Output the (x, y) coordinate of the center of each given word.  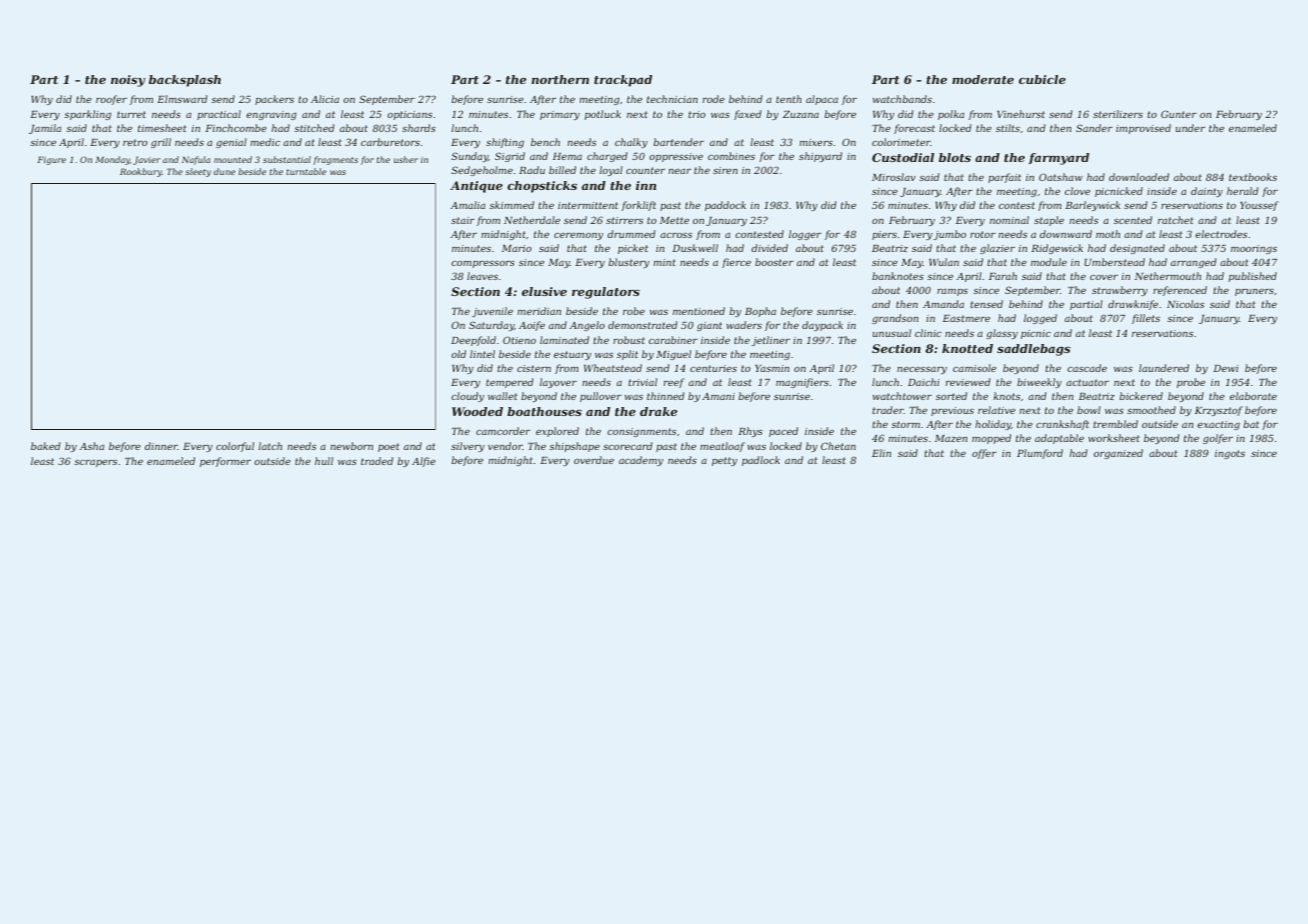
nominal (1009, 220)
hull (324, 461)
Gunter (1179, 114)
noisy (128, 81)
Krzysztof (1219, 411)
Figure (51, 160)
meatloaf (722, 447)
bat (1251, 424)
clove (1077, 191)
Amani (718, 396)
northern (560, 79)
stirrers (624, 220)
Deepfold (473, 341)
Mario (516, 248)
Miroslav (894, 177)
